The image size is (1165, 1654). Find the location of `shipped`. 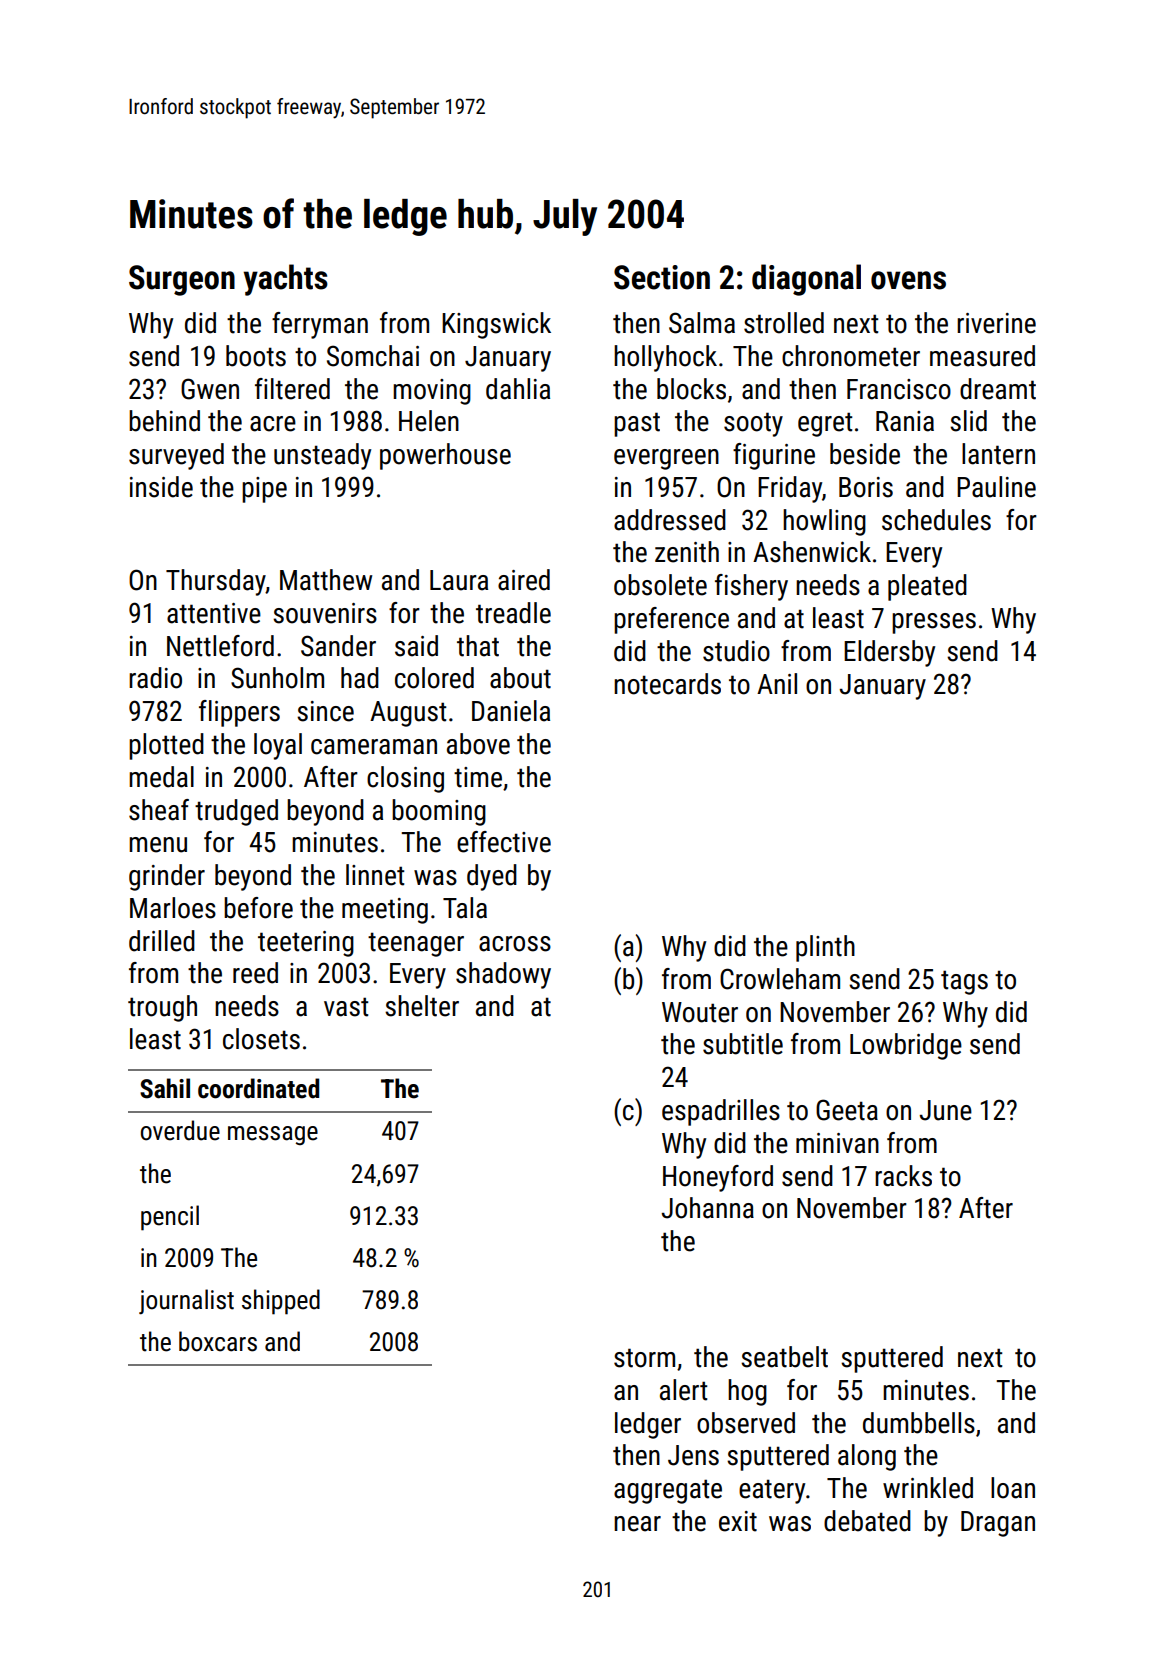

shipped is located at coordinates (281, 1302).
